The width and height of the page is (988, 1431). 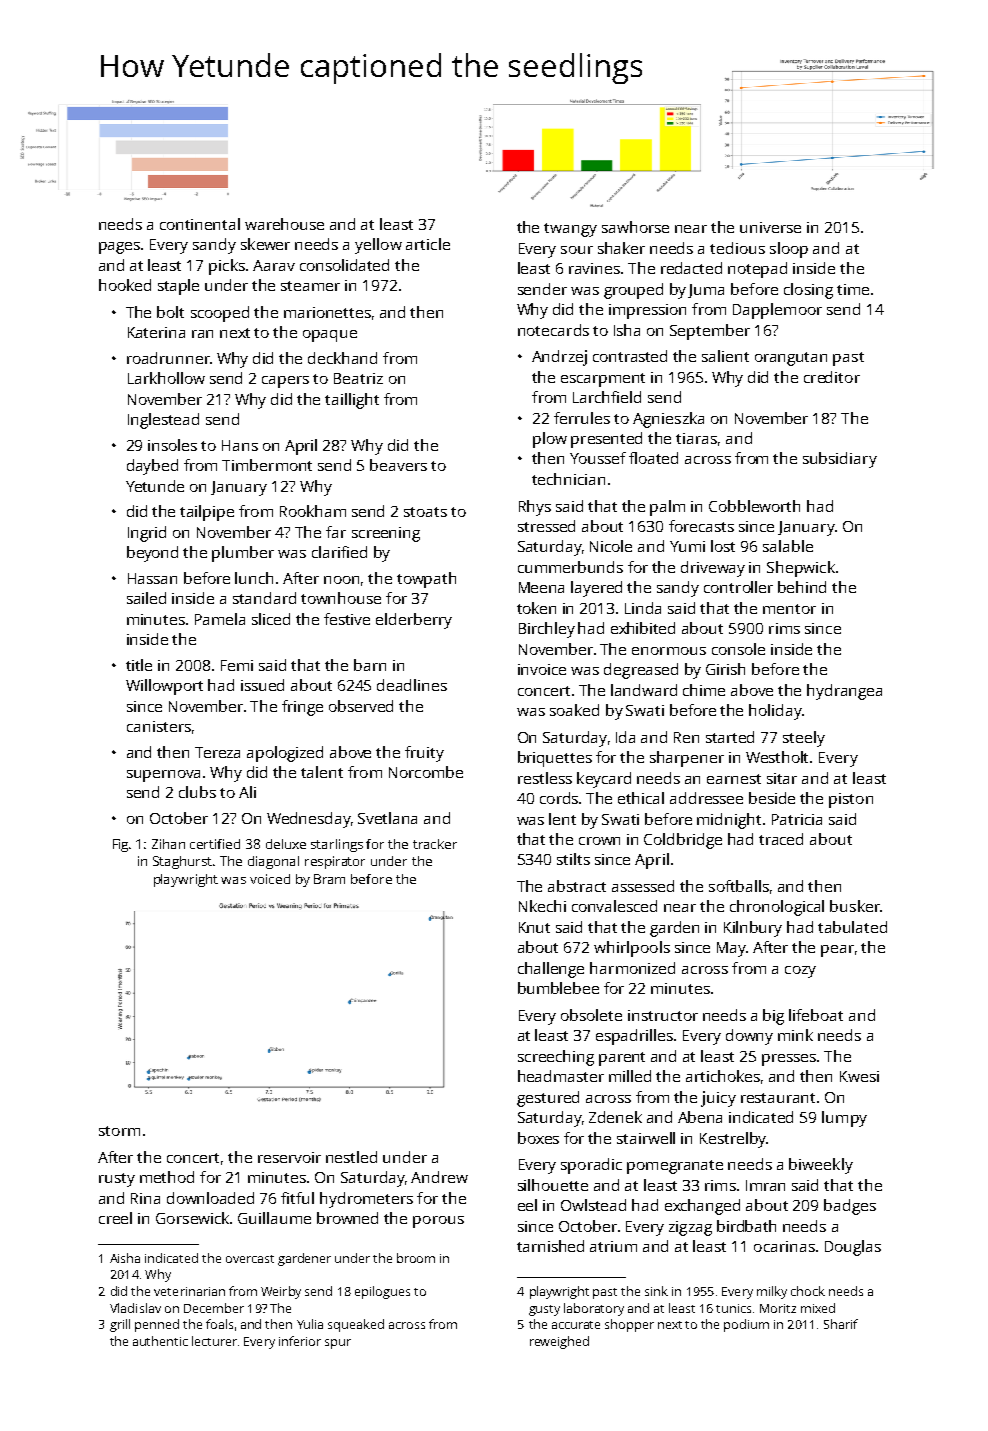 What do you see at coordinates (770, 227) in the page?
I see `universe` at bounding box center [770, 227].
